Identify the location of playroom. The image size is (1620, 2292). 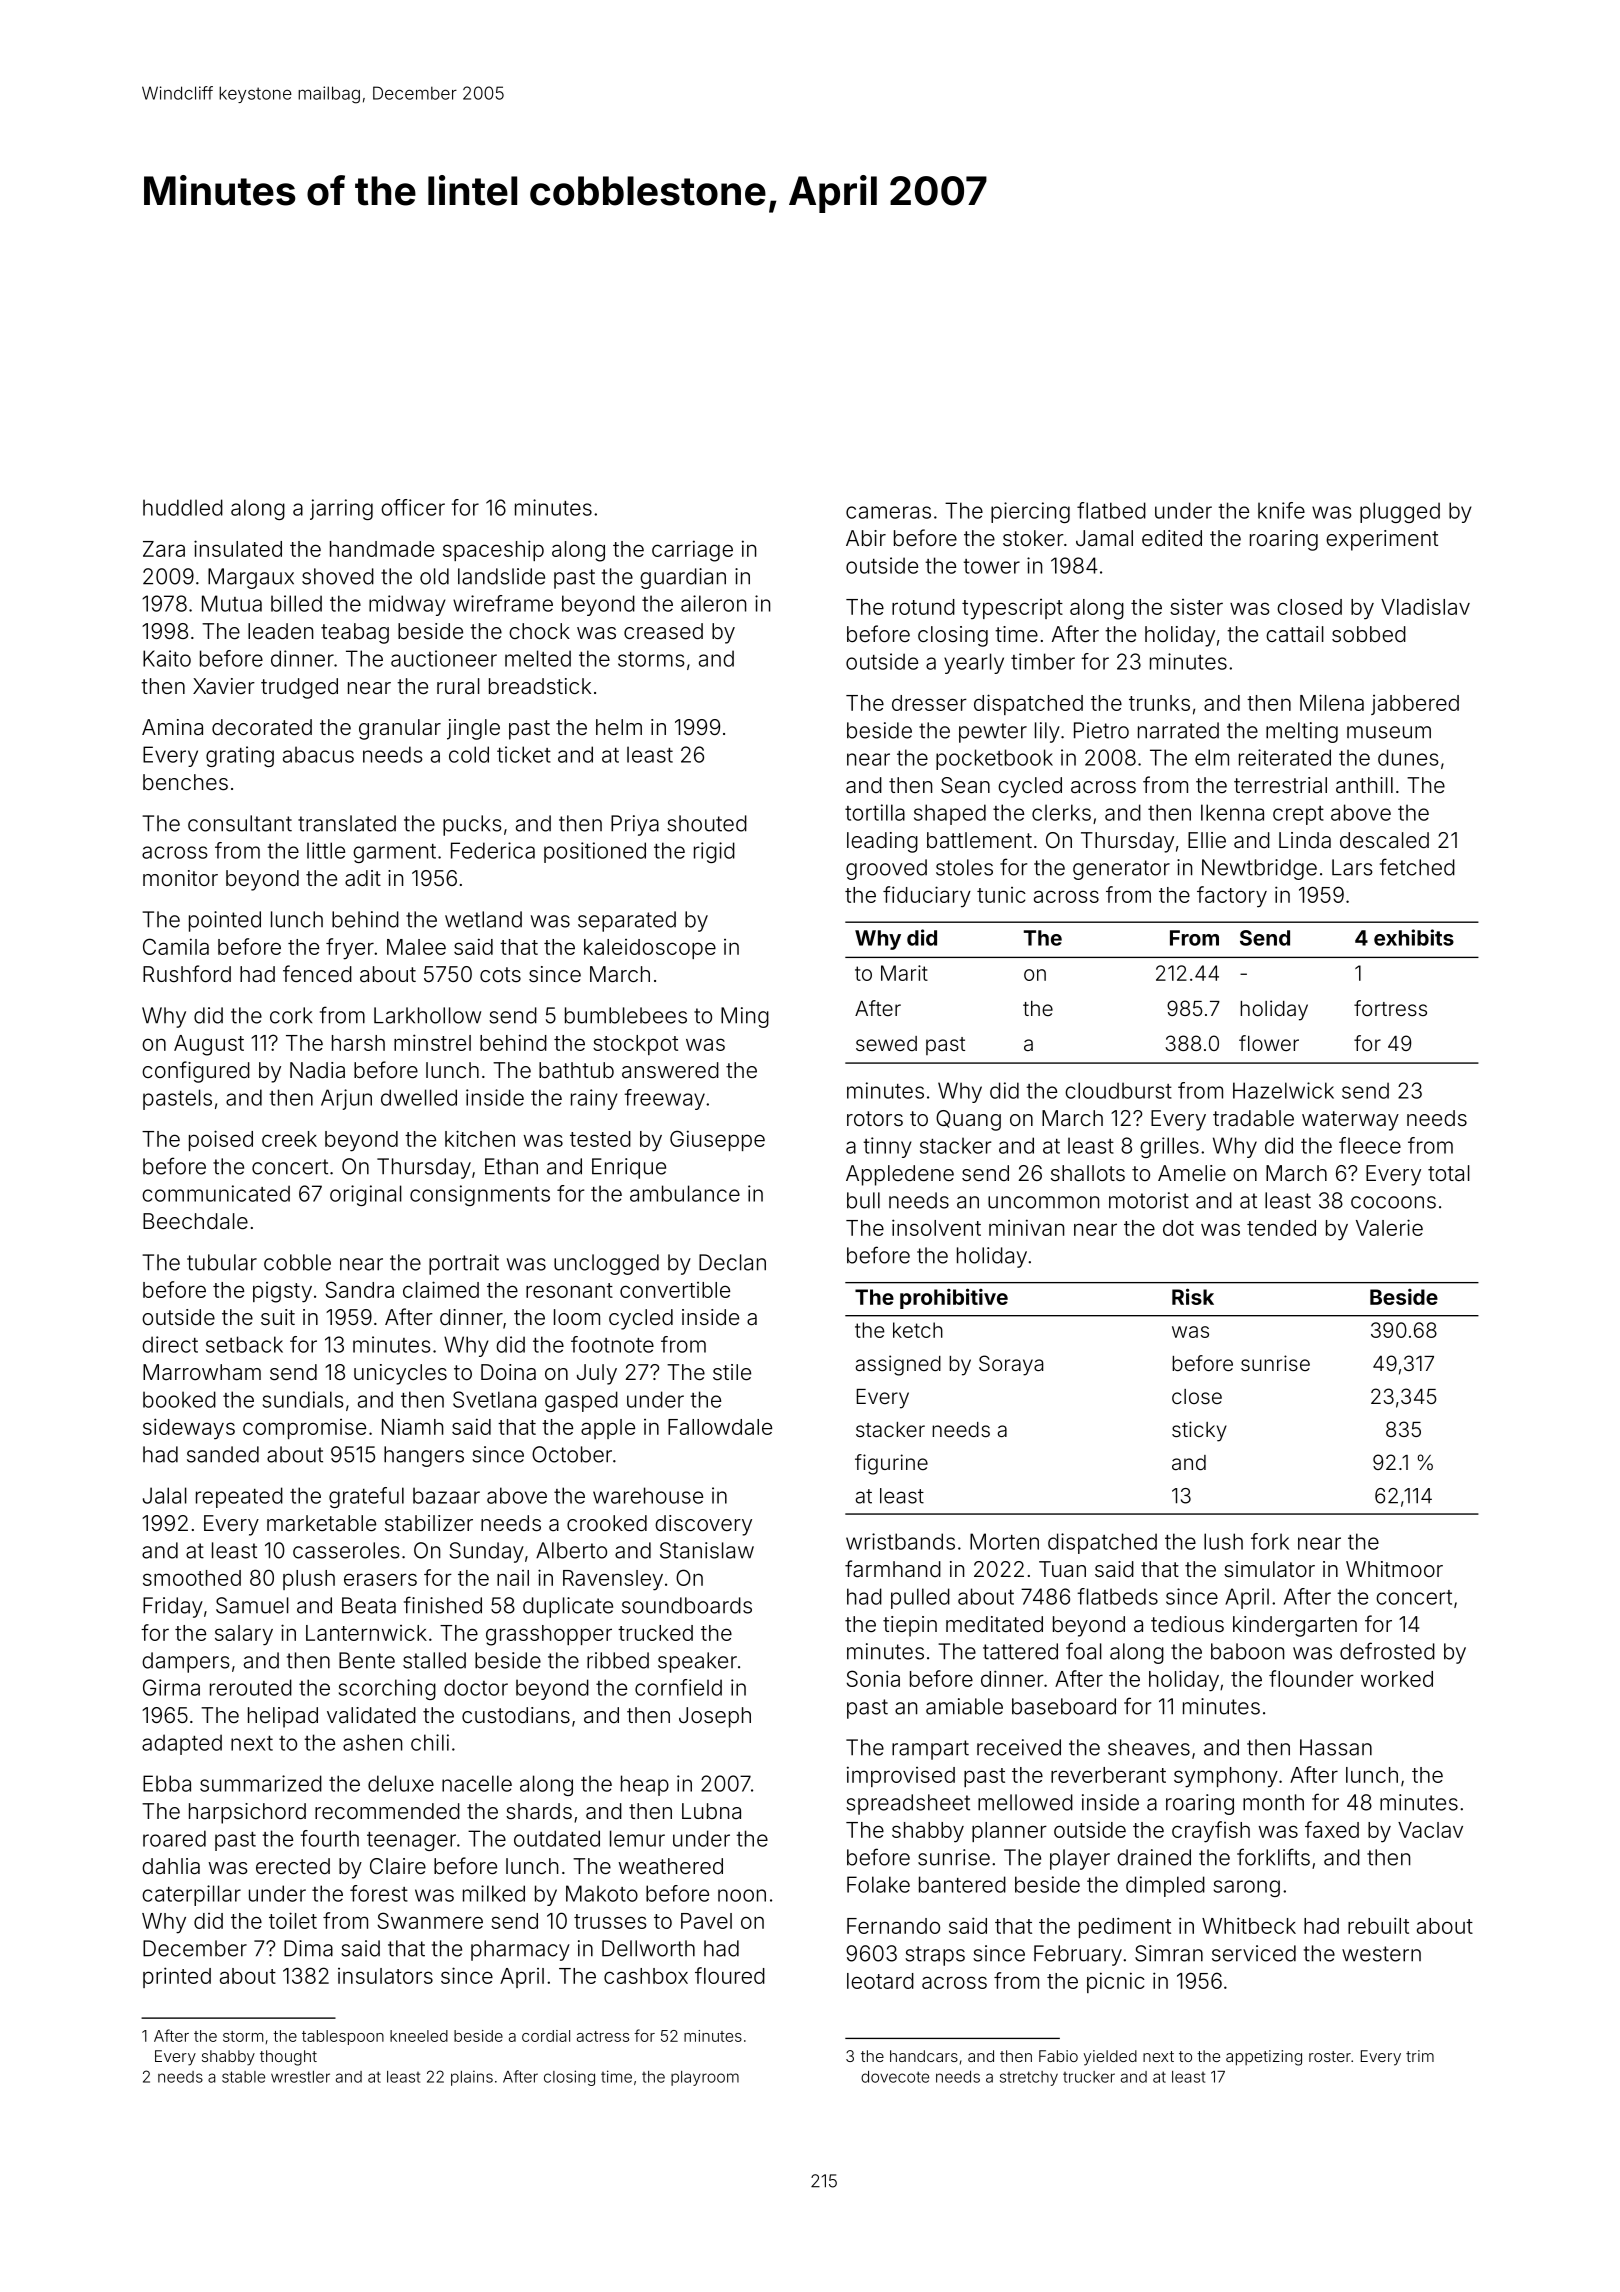
(705, 2078).
